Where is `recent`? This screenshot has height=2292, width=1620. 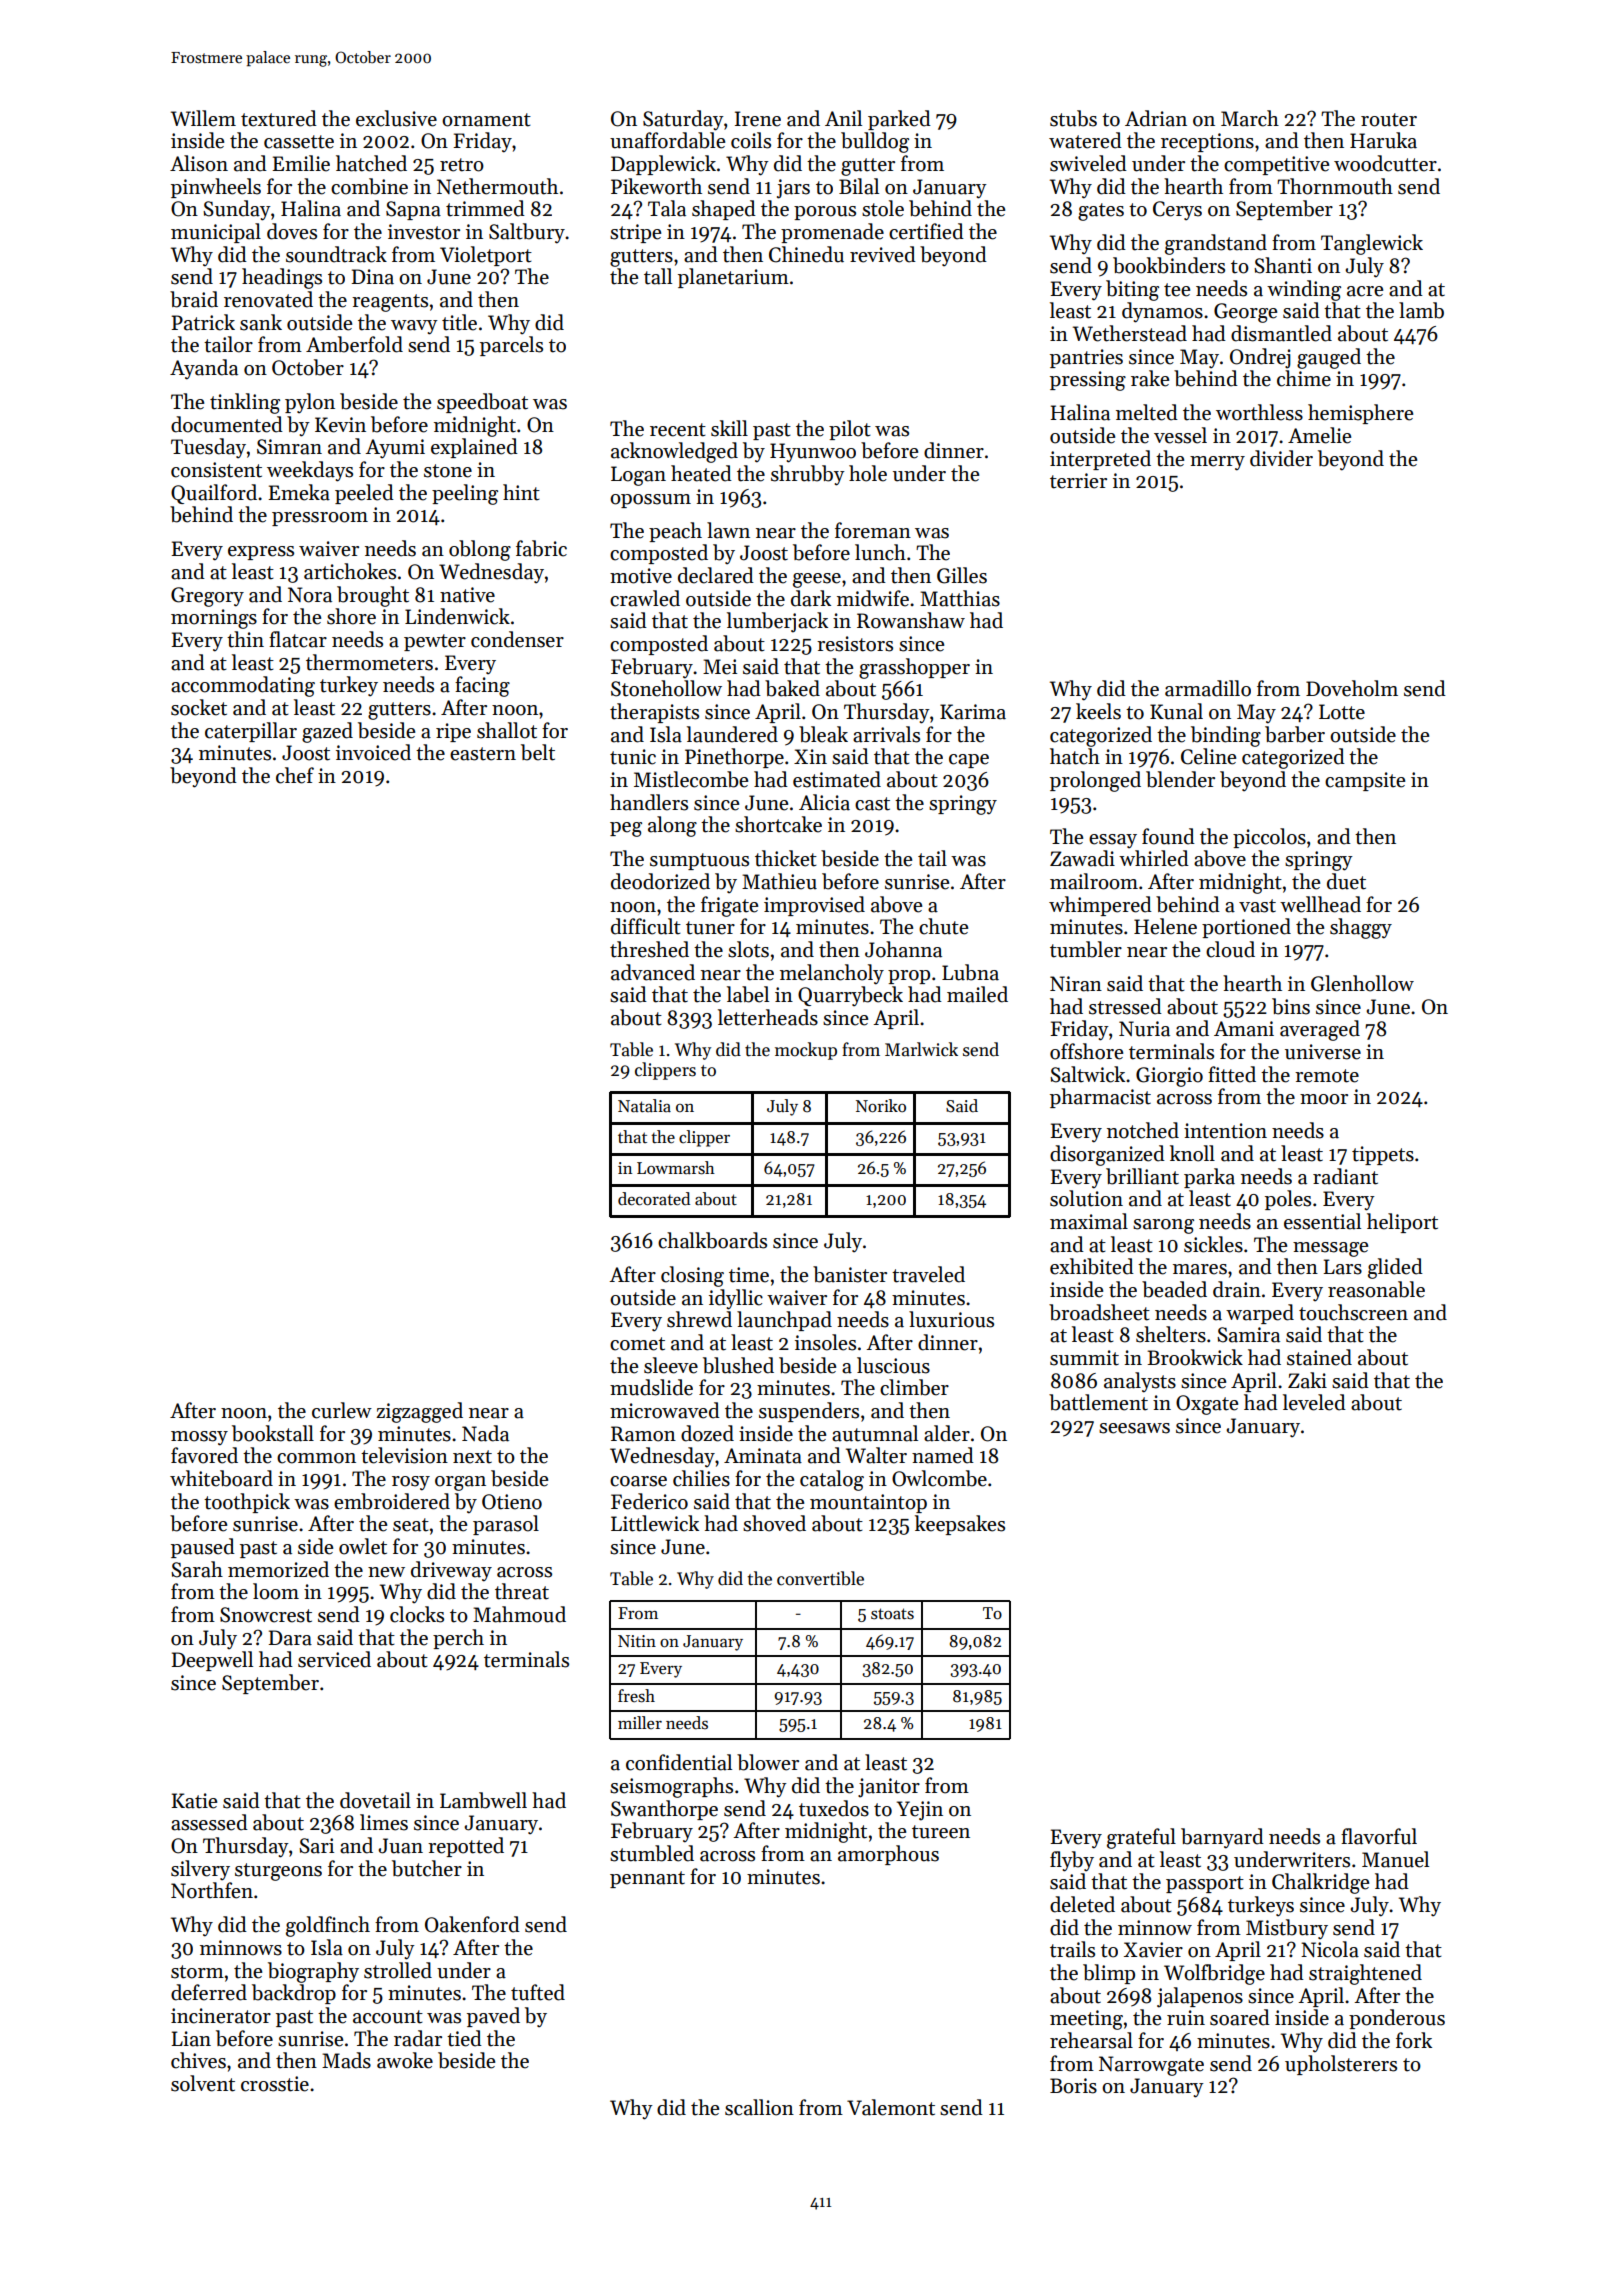
recent is located at coordinates (678, 430).
